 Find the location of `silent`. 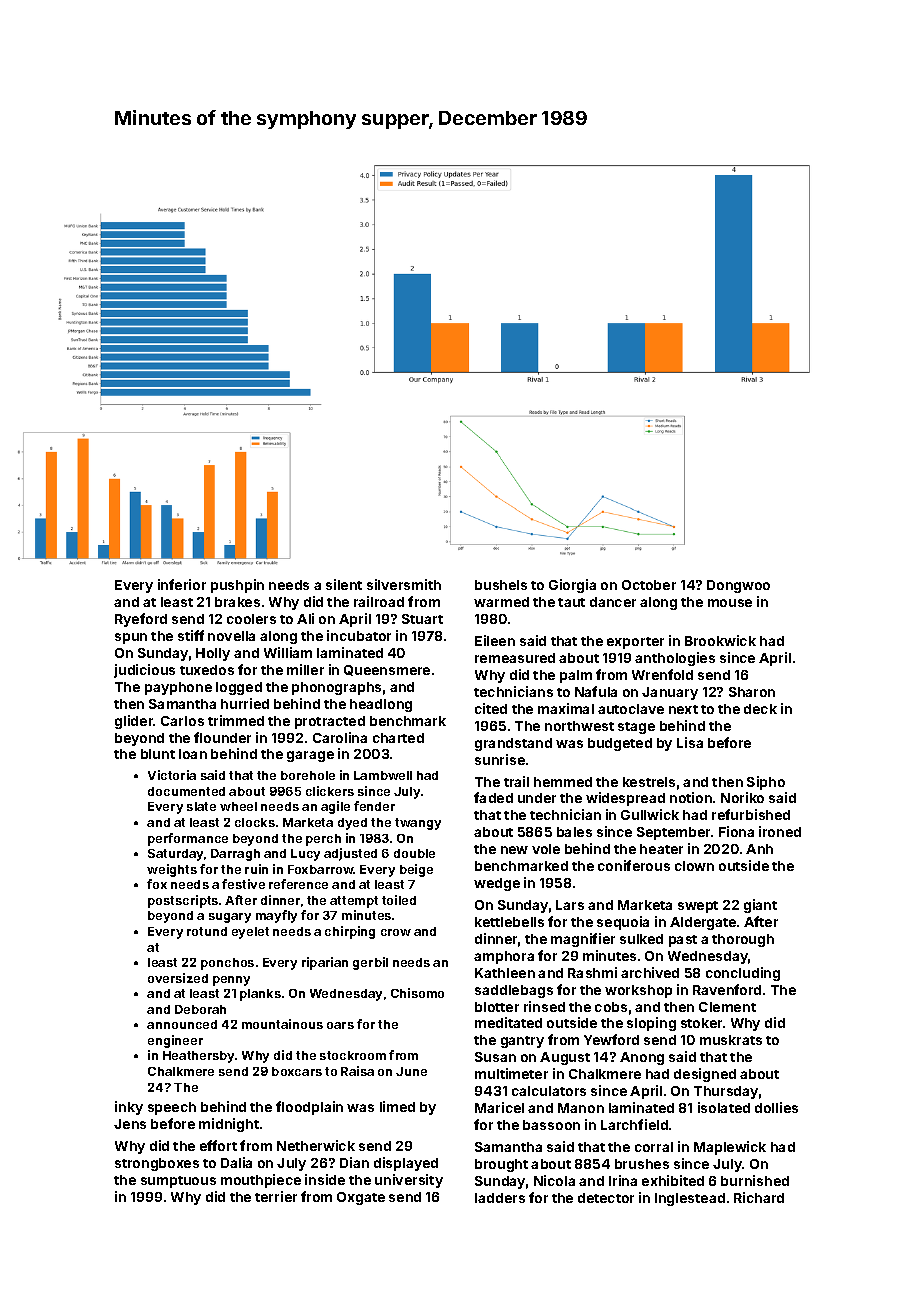

silent is located at coordinates (344, 584).
